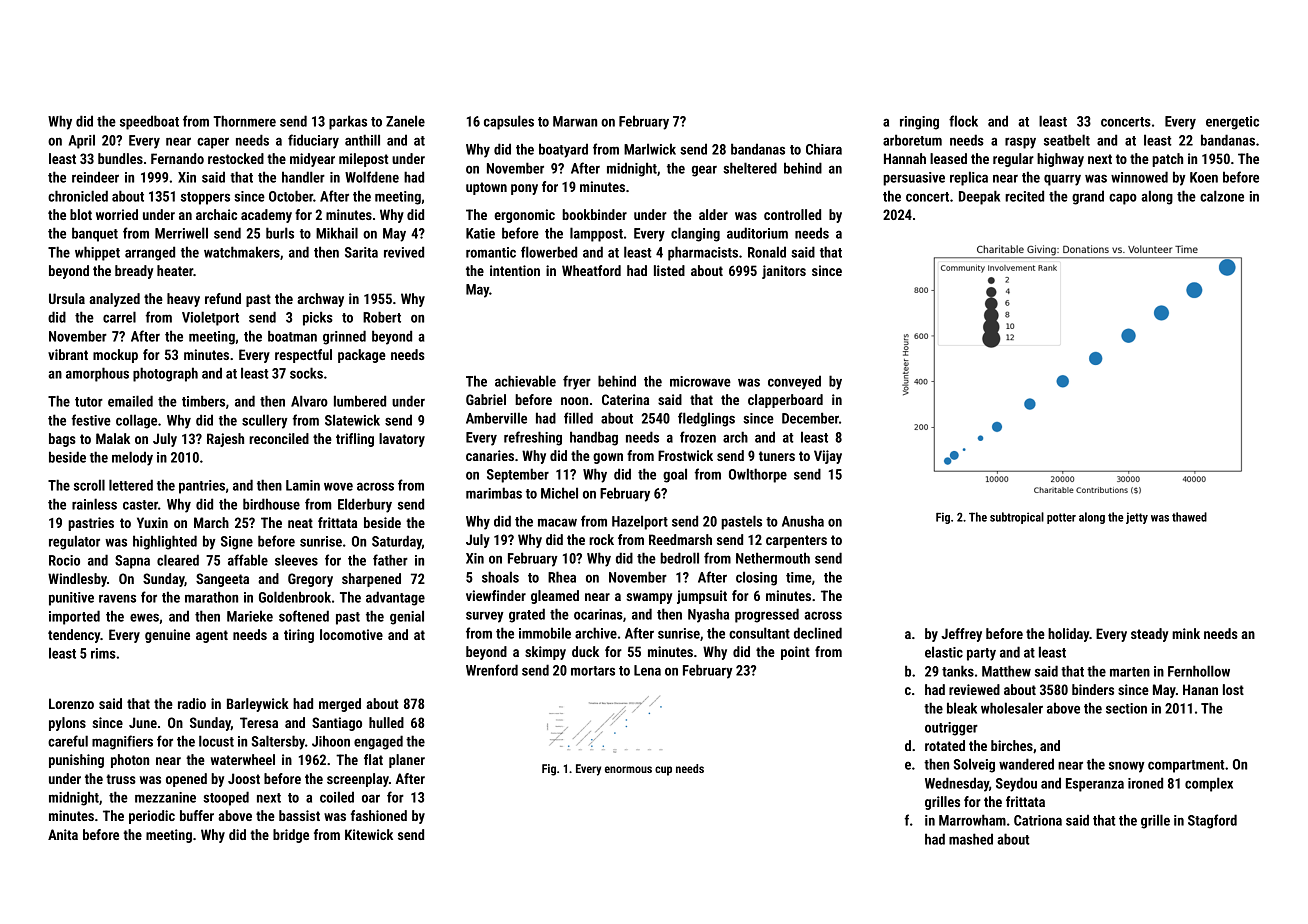  What do you see at coordinates (1137, 518) in the screenshot?
I see `jetty` at bounding box center [1137, 518].
